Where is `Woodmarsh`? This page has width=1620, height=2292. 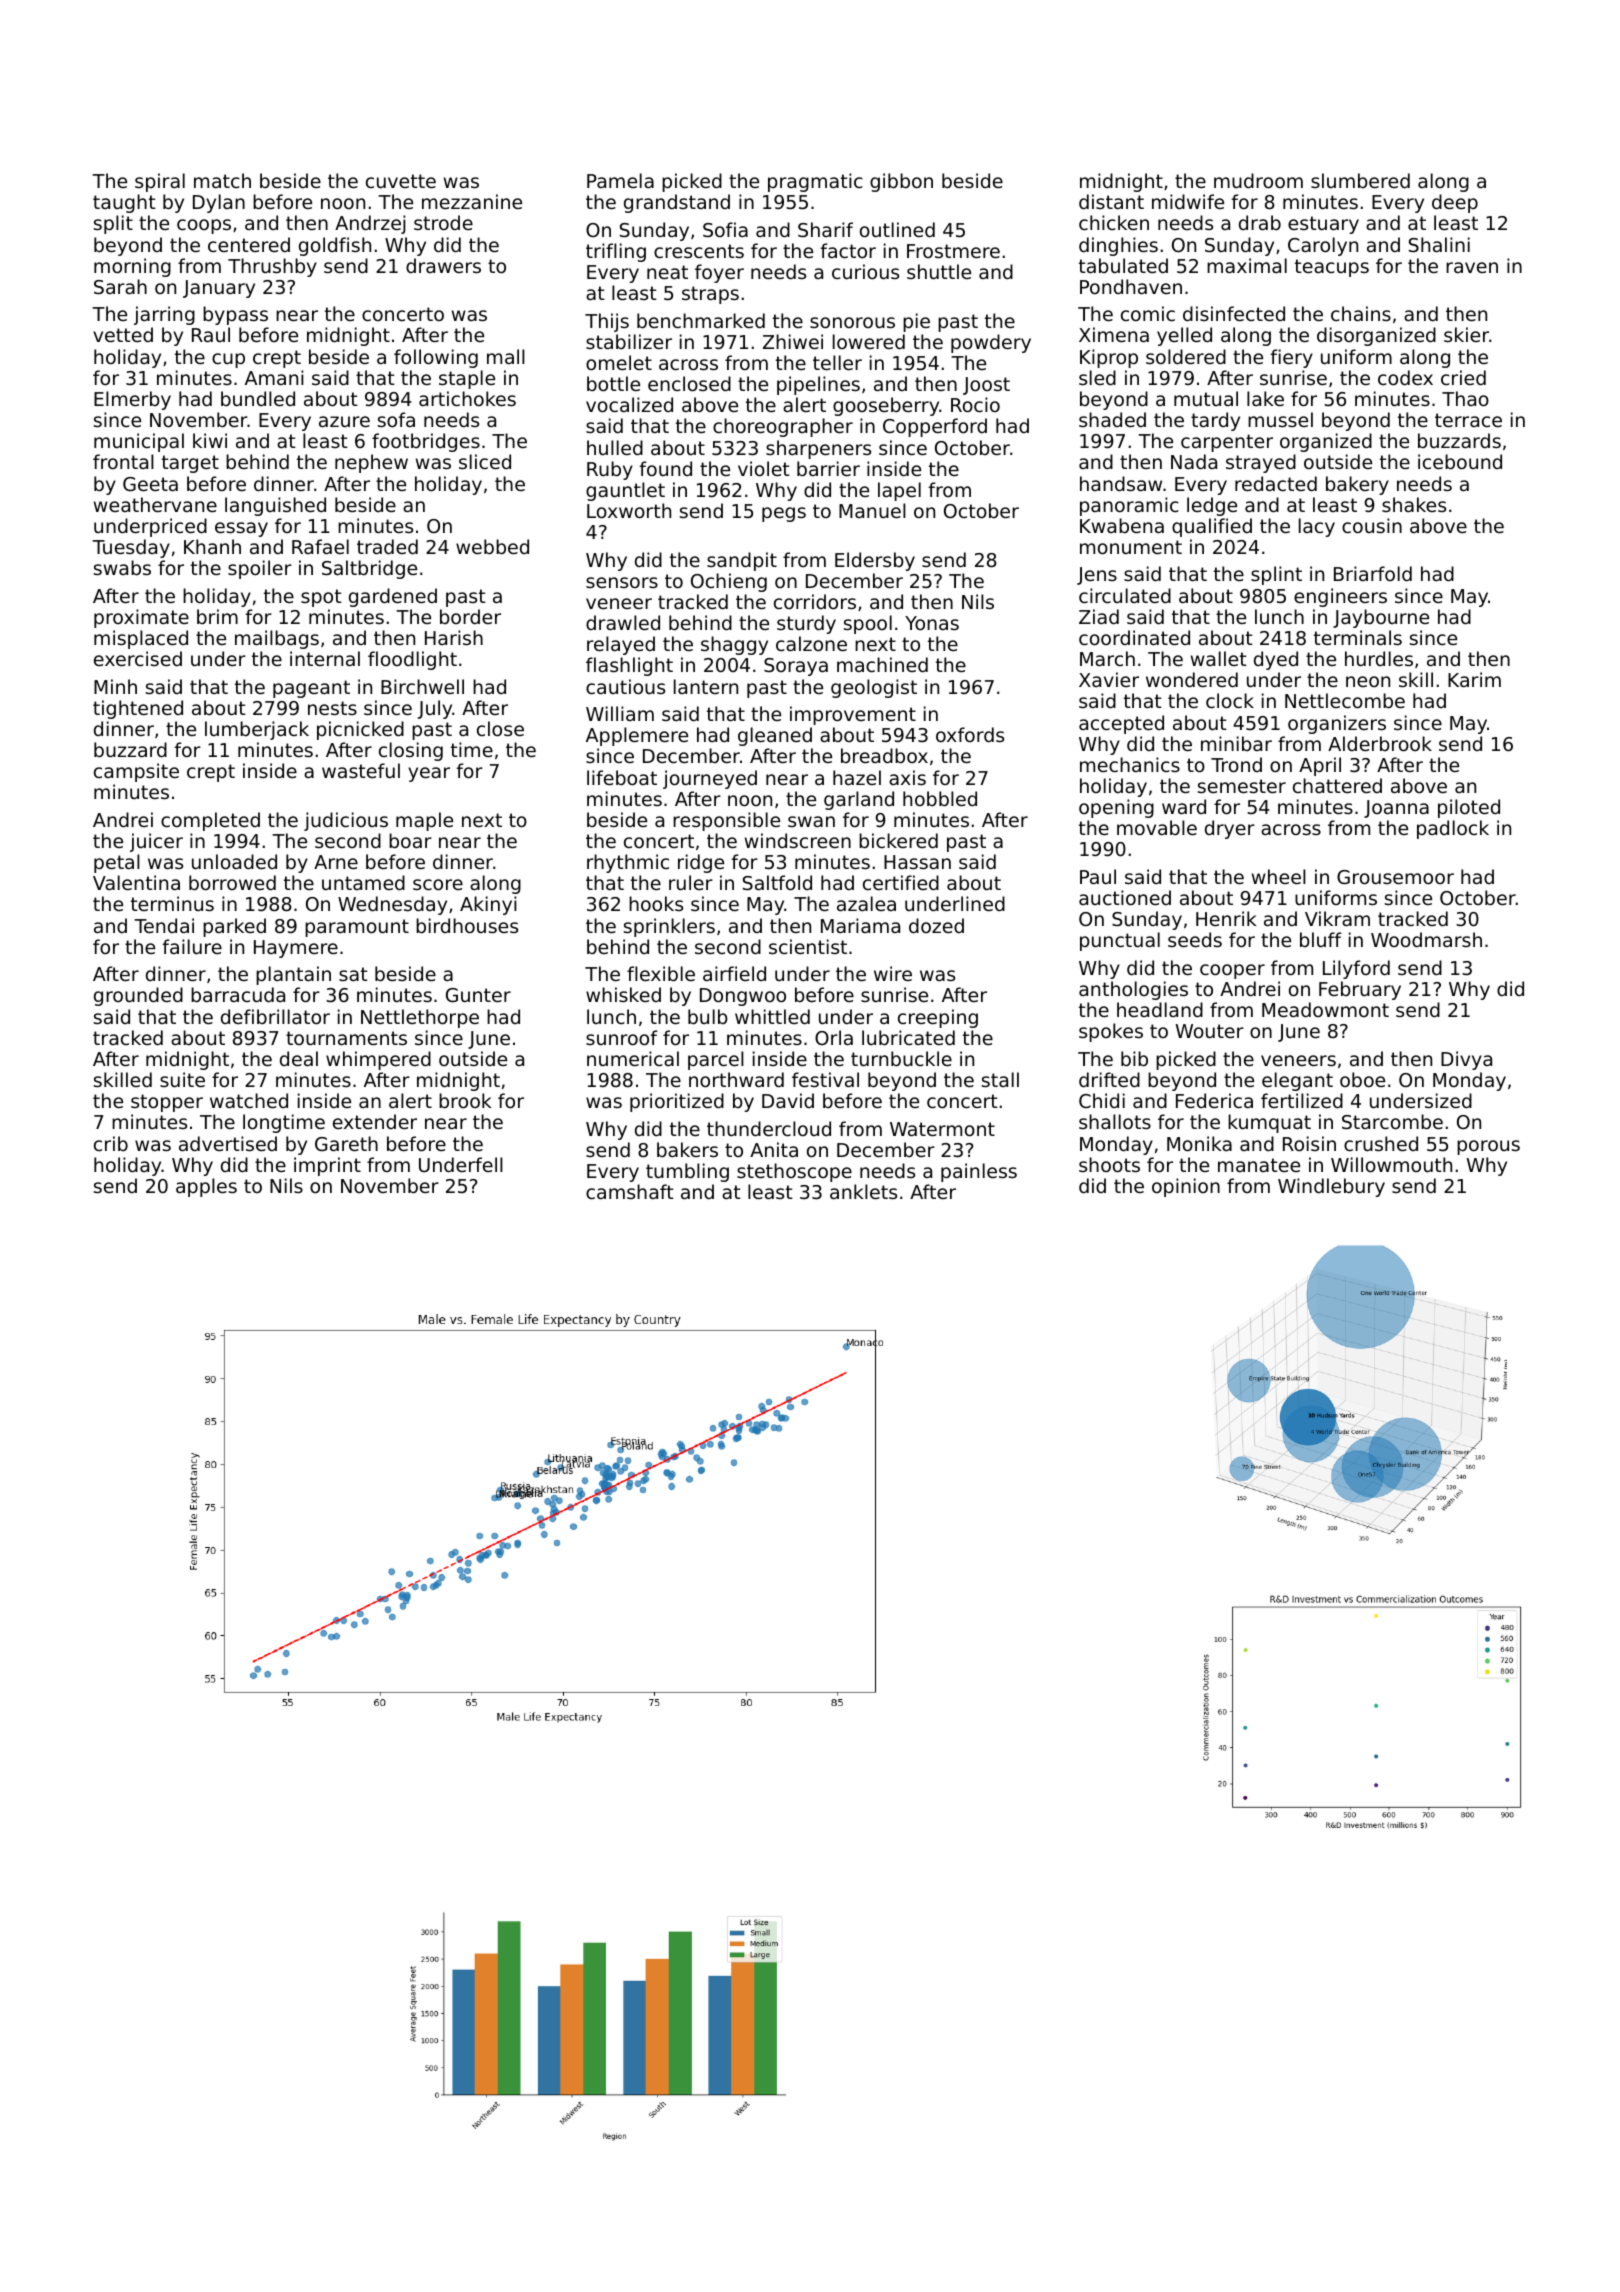
Woodmarsh is located at coordinates (1426, 939).
